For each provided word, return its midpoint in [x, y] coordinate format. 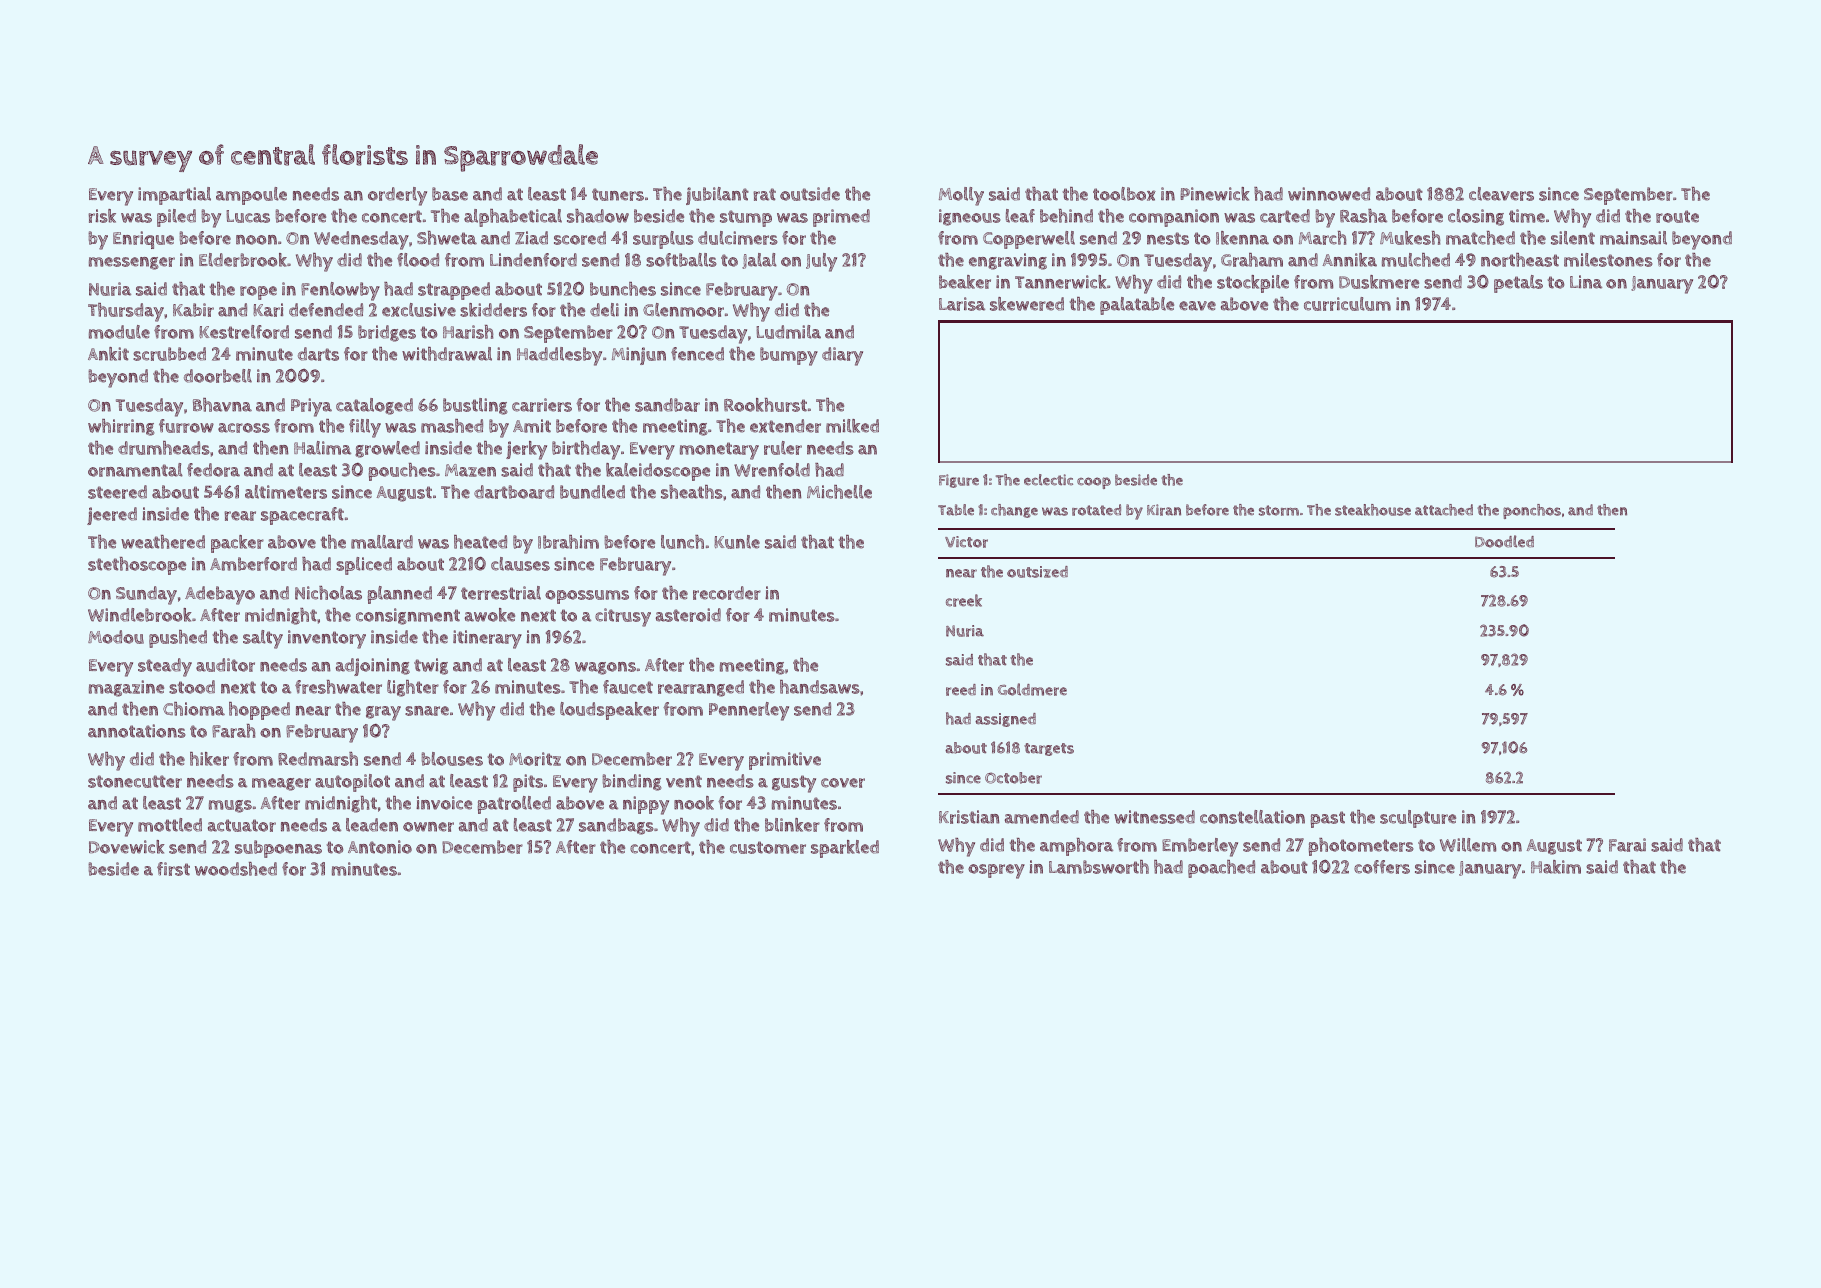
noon [256, 240]
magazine [126, 688]
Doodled [1504, 541]
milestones [1608, 260]
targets [1049, 749]
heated [480, 542]
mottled [170, 825]
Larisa [962, 304]
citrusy [623, 617]
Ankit [108, 354]
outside [810, 194]
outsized [1037, 572]
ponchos [1532, 511]
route [1677, 216]
